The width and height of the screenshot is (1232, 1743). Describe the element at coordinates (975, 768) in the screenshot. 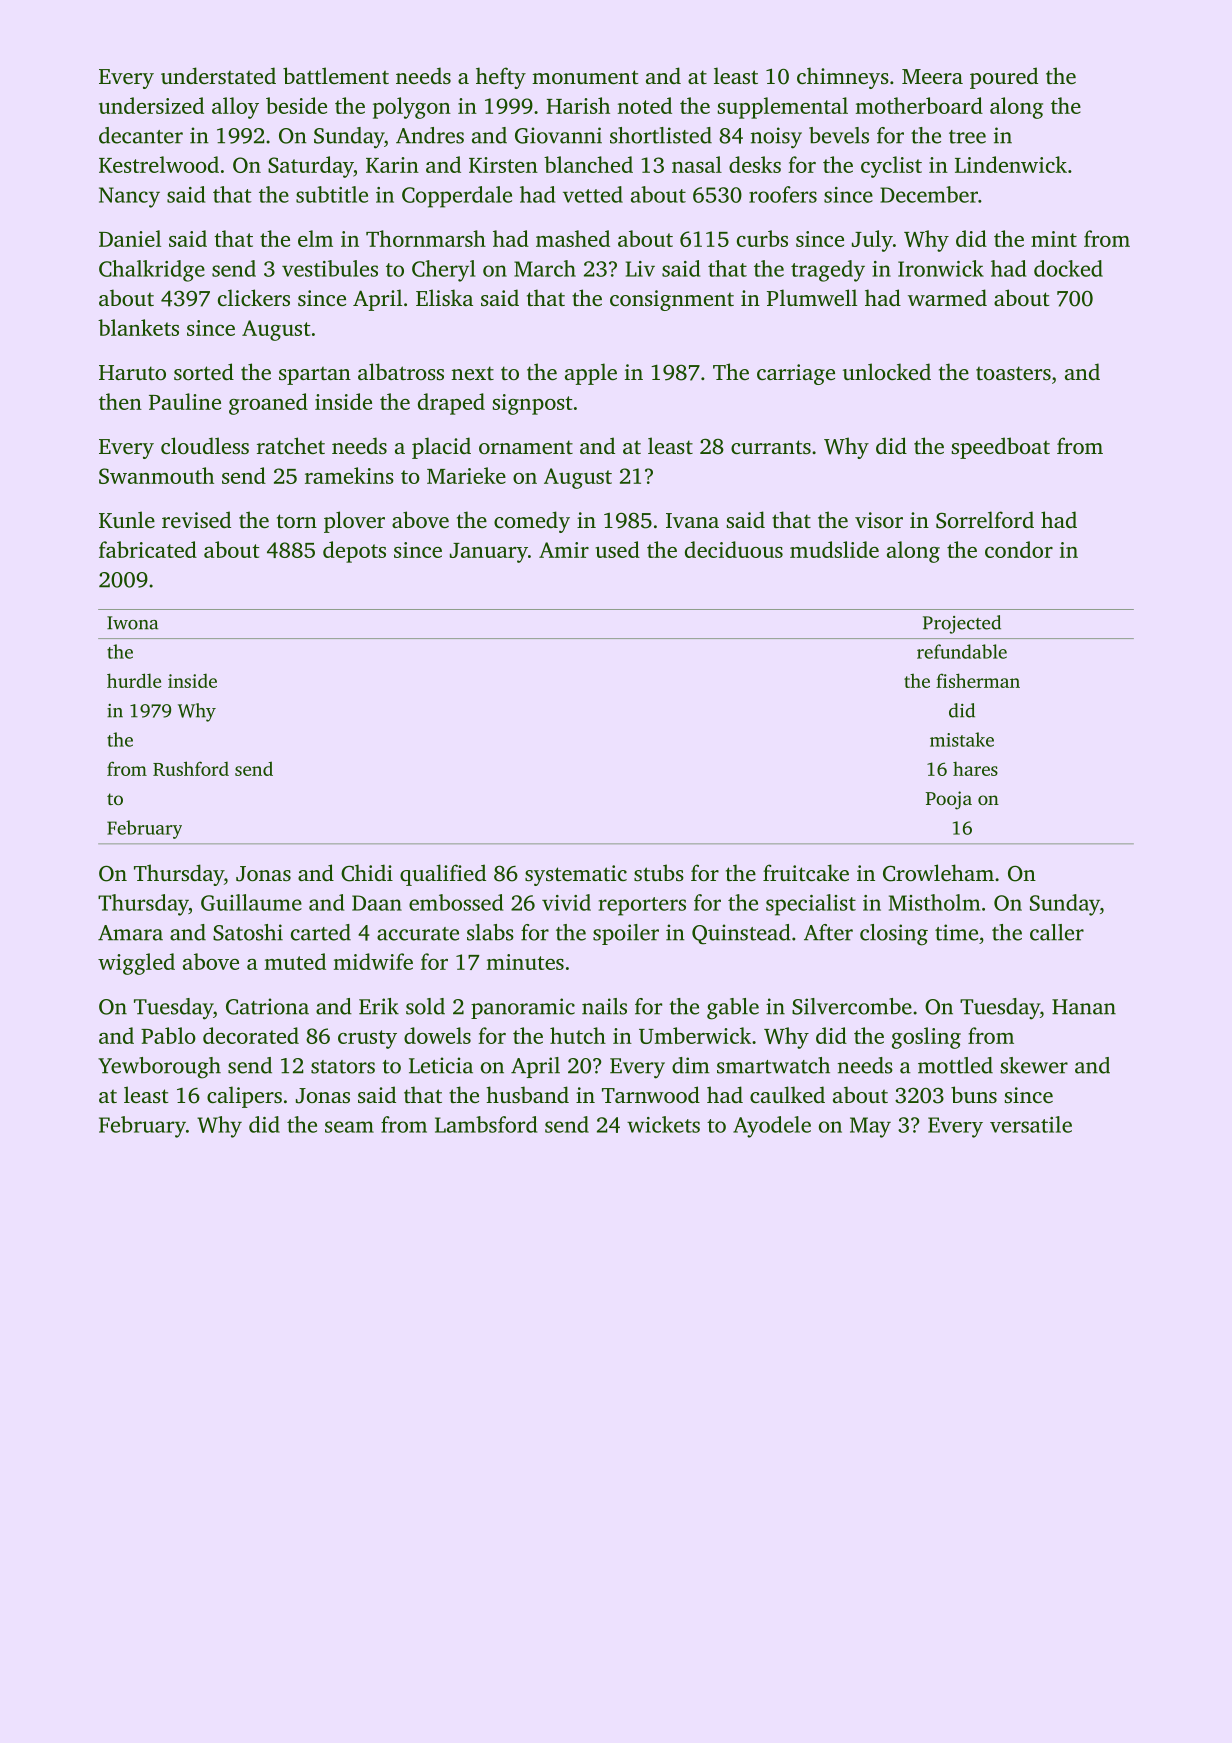

I see `hares` at that location.
